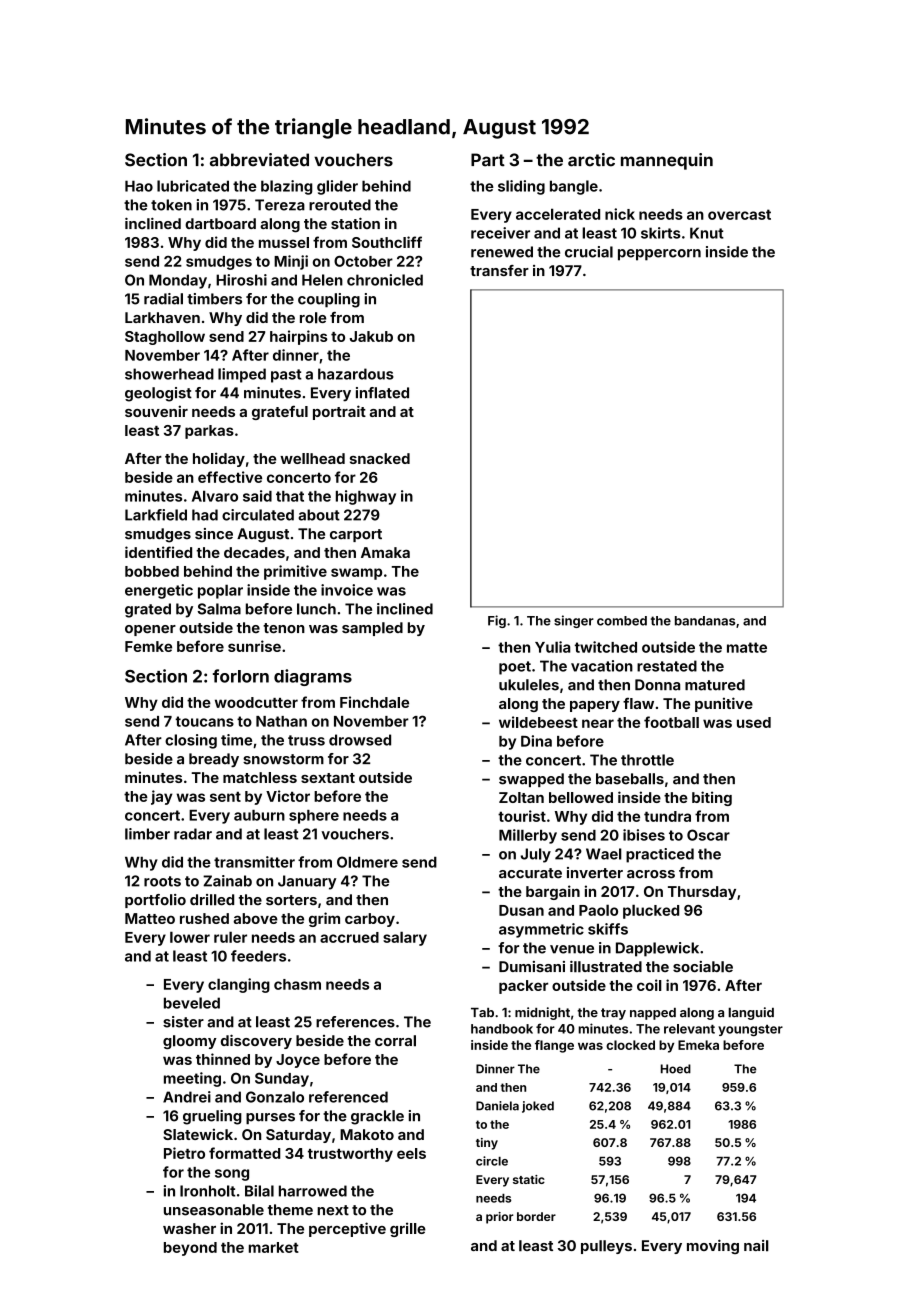  Describe the element at coordinates (499, 270) in the screenshot. I see `transfer` at that location.
